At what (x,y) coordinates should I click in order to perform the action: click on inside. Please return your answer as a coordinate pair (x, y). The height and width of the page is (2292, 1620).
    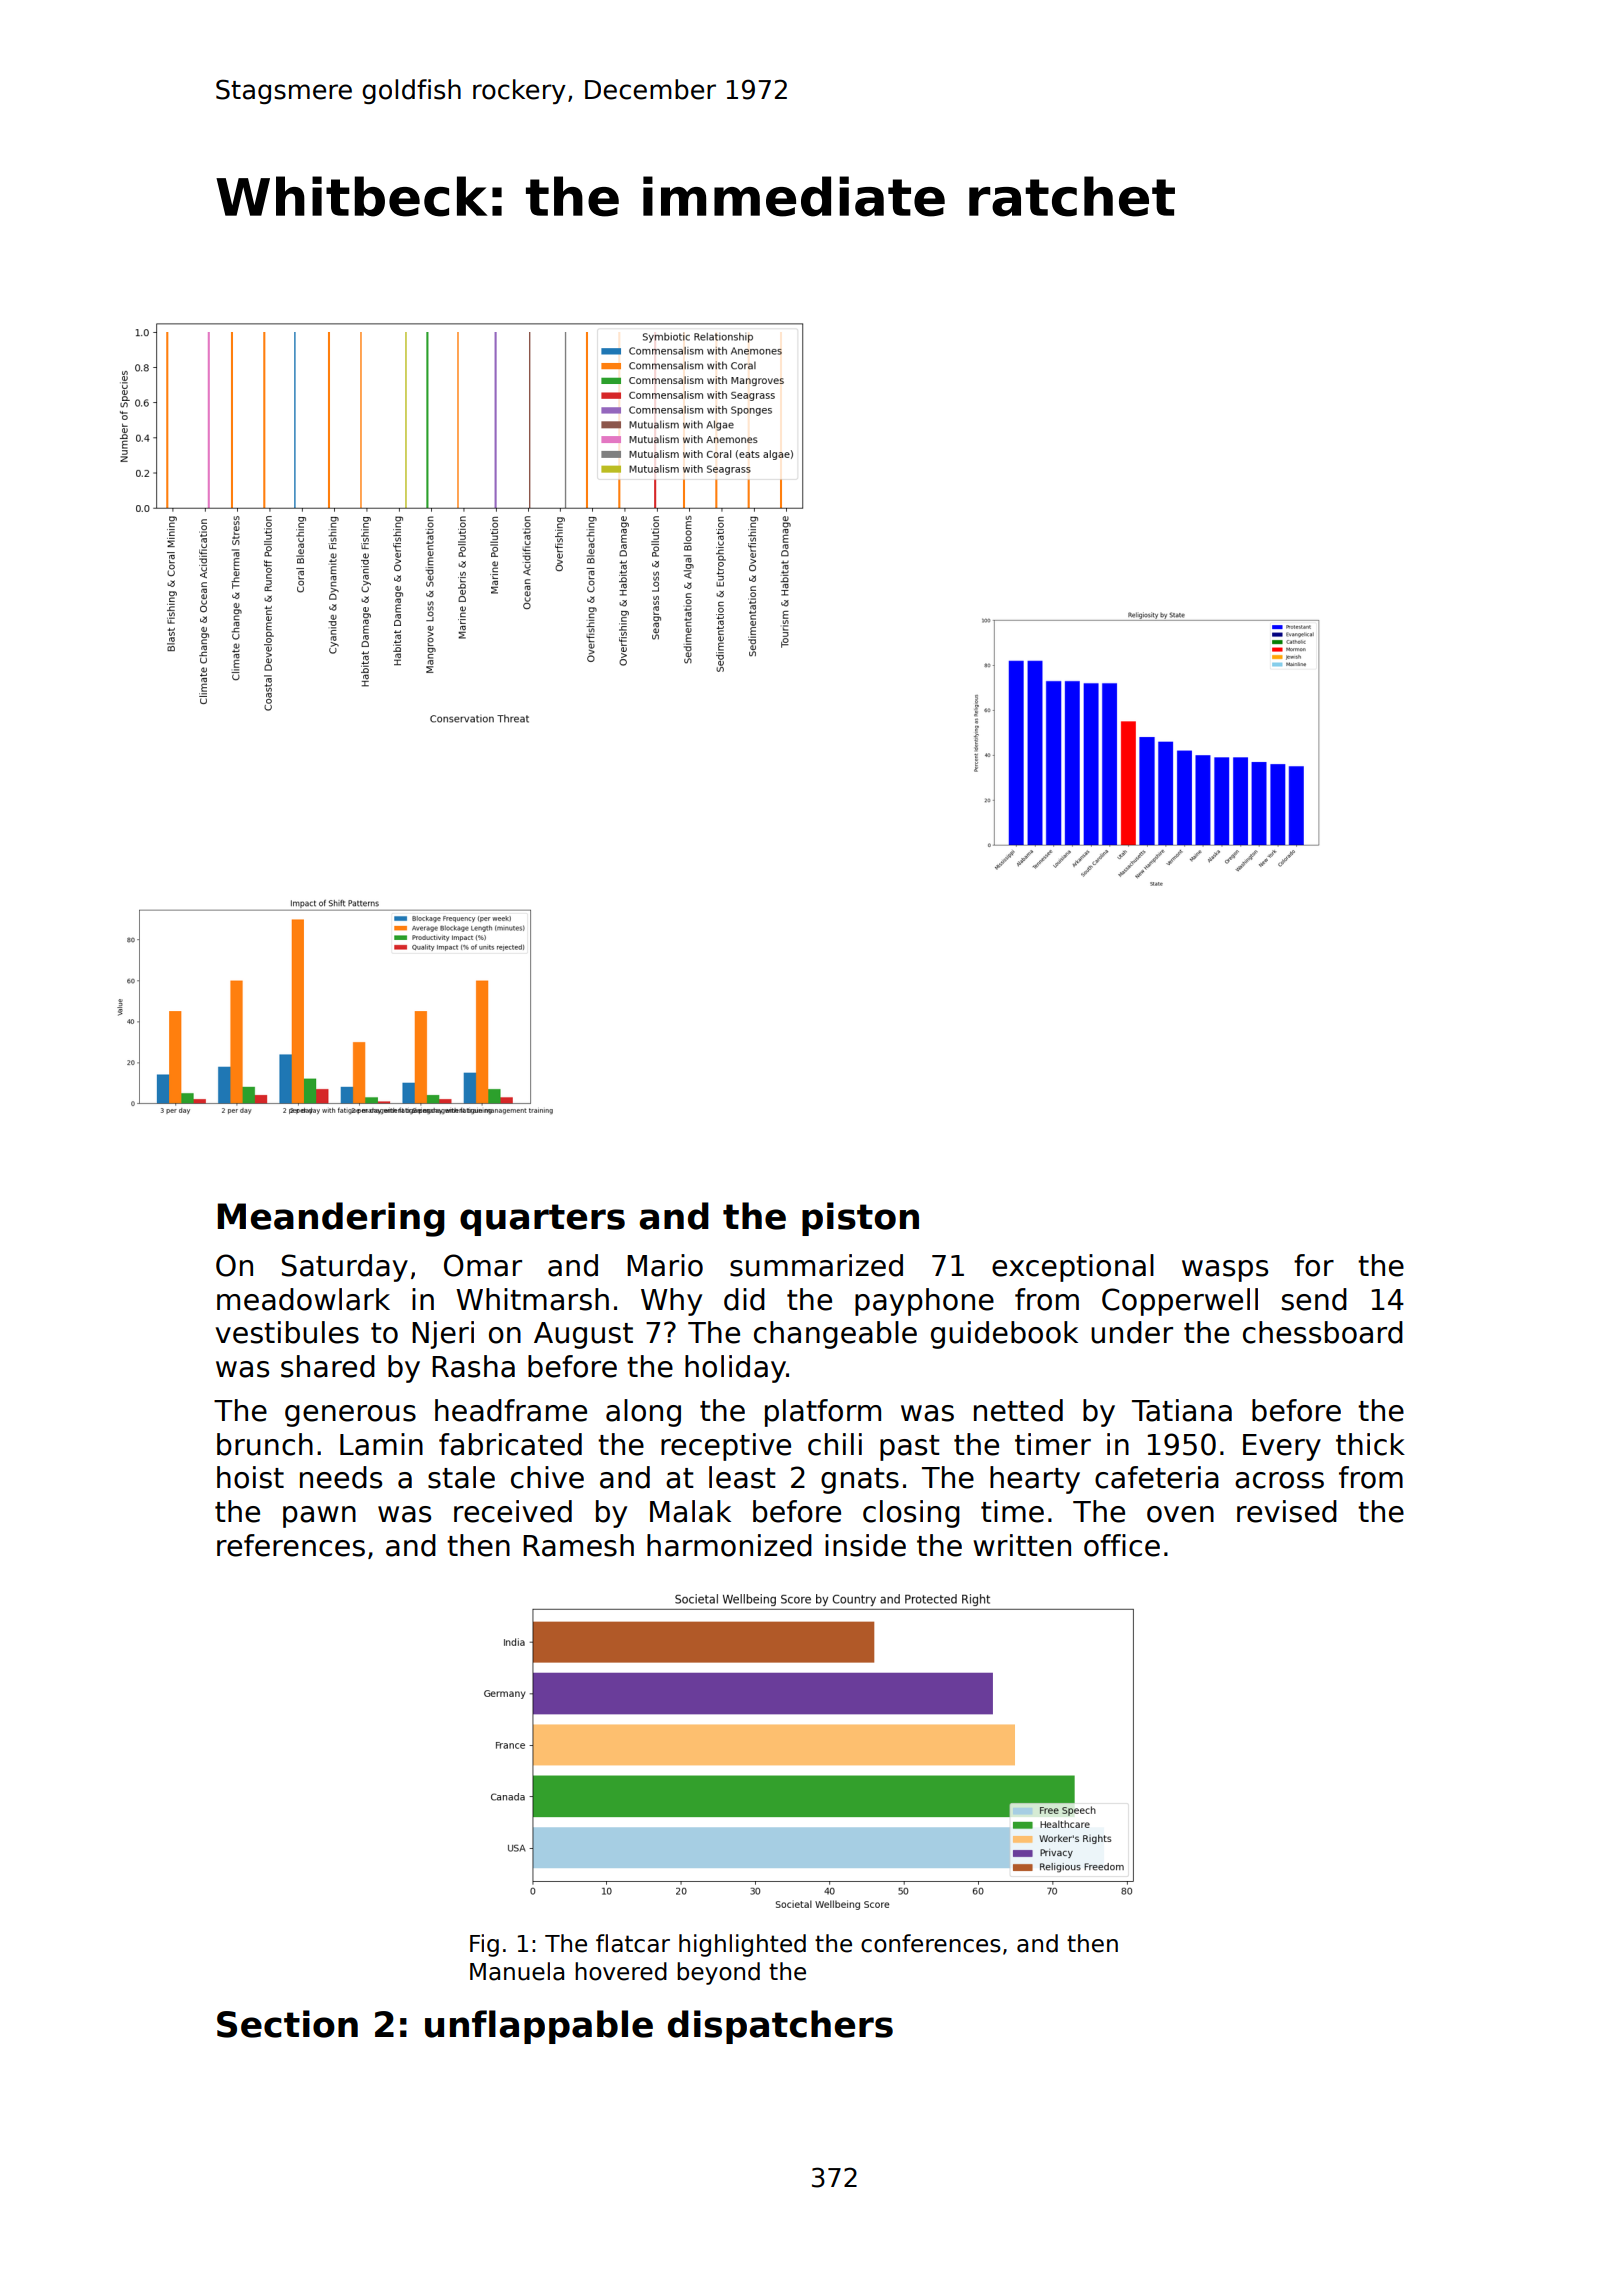
    Looking at the image, I should click on (865, 1545).
